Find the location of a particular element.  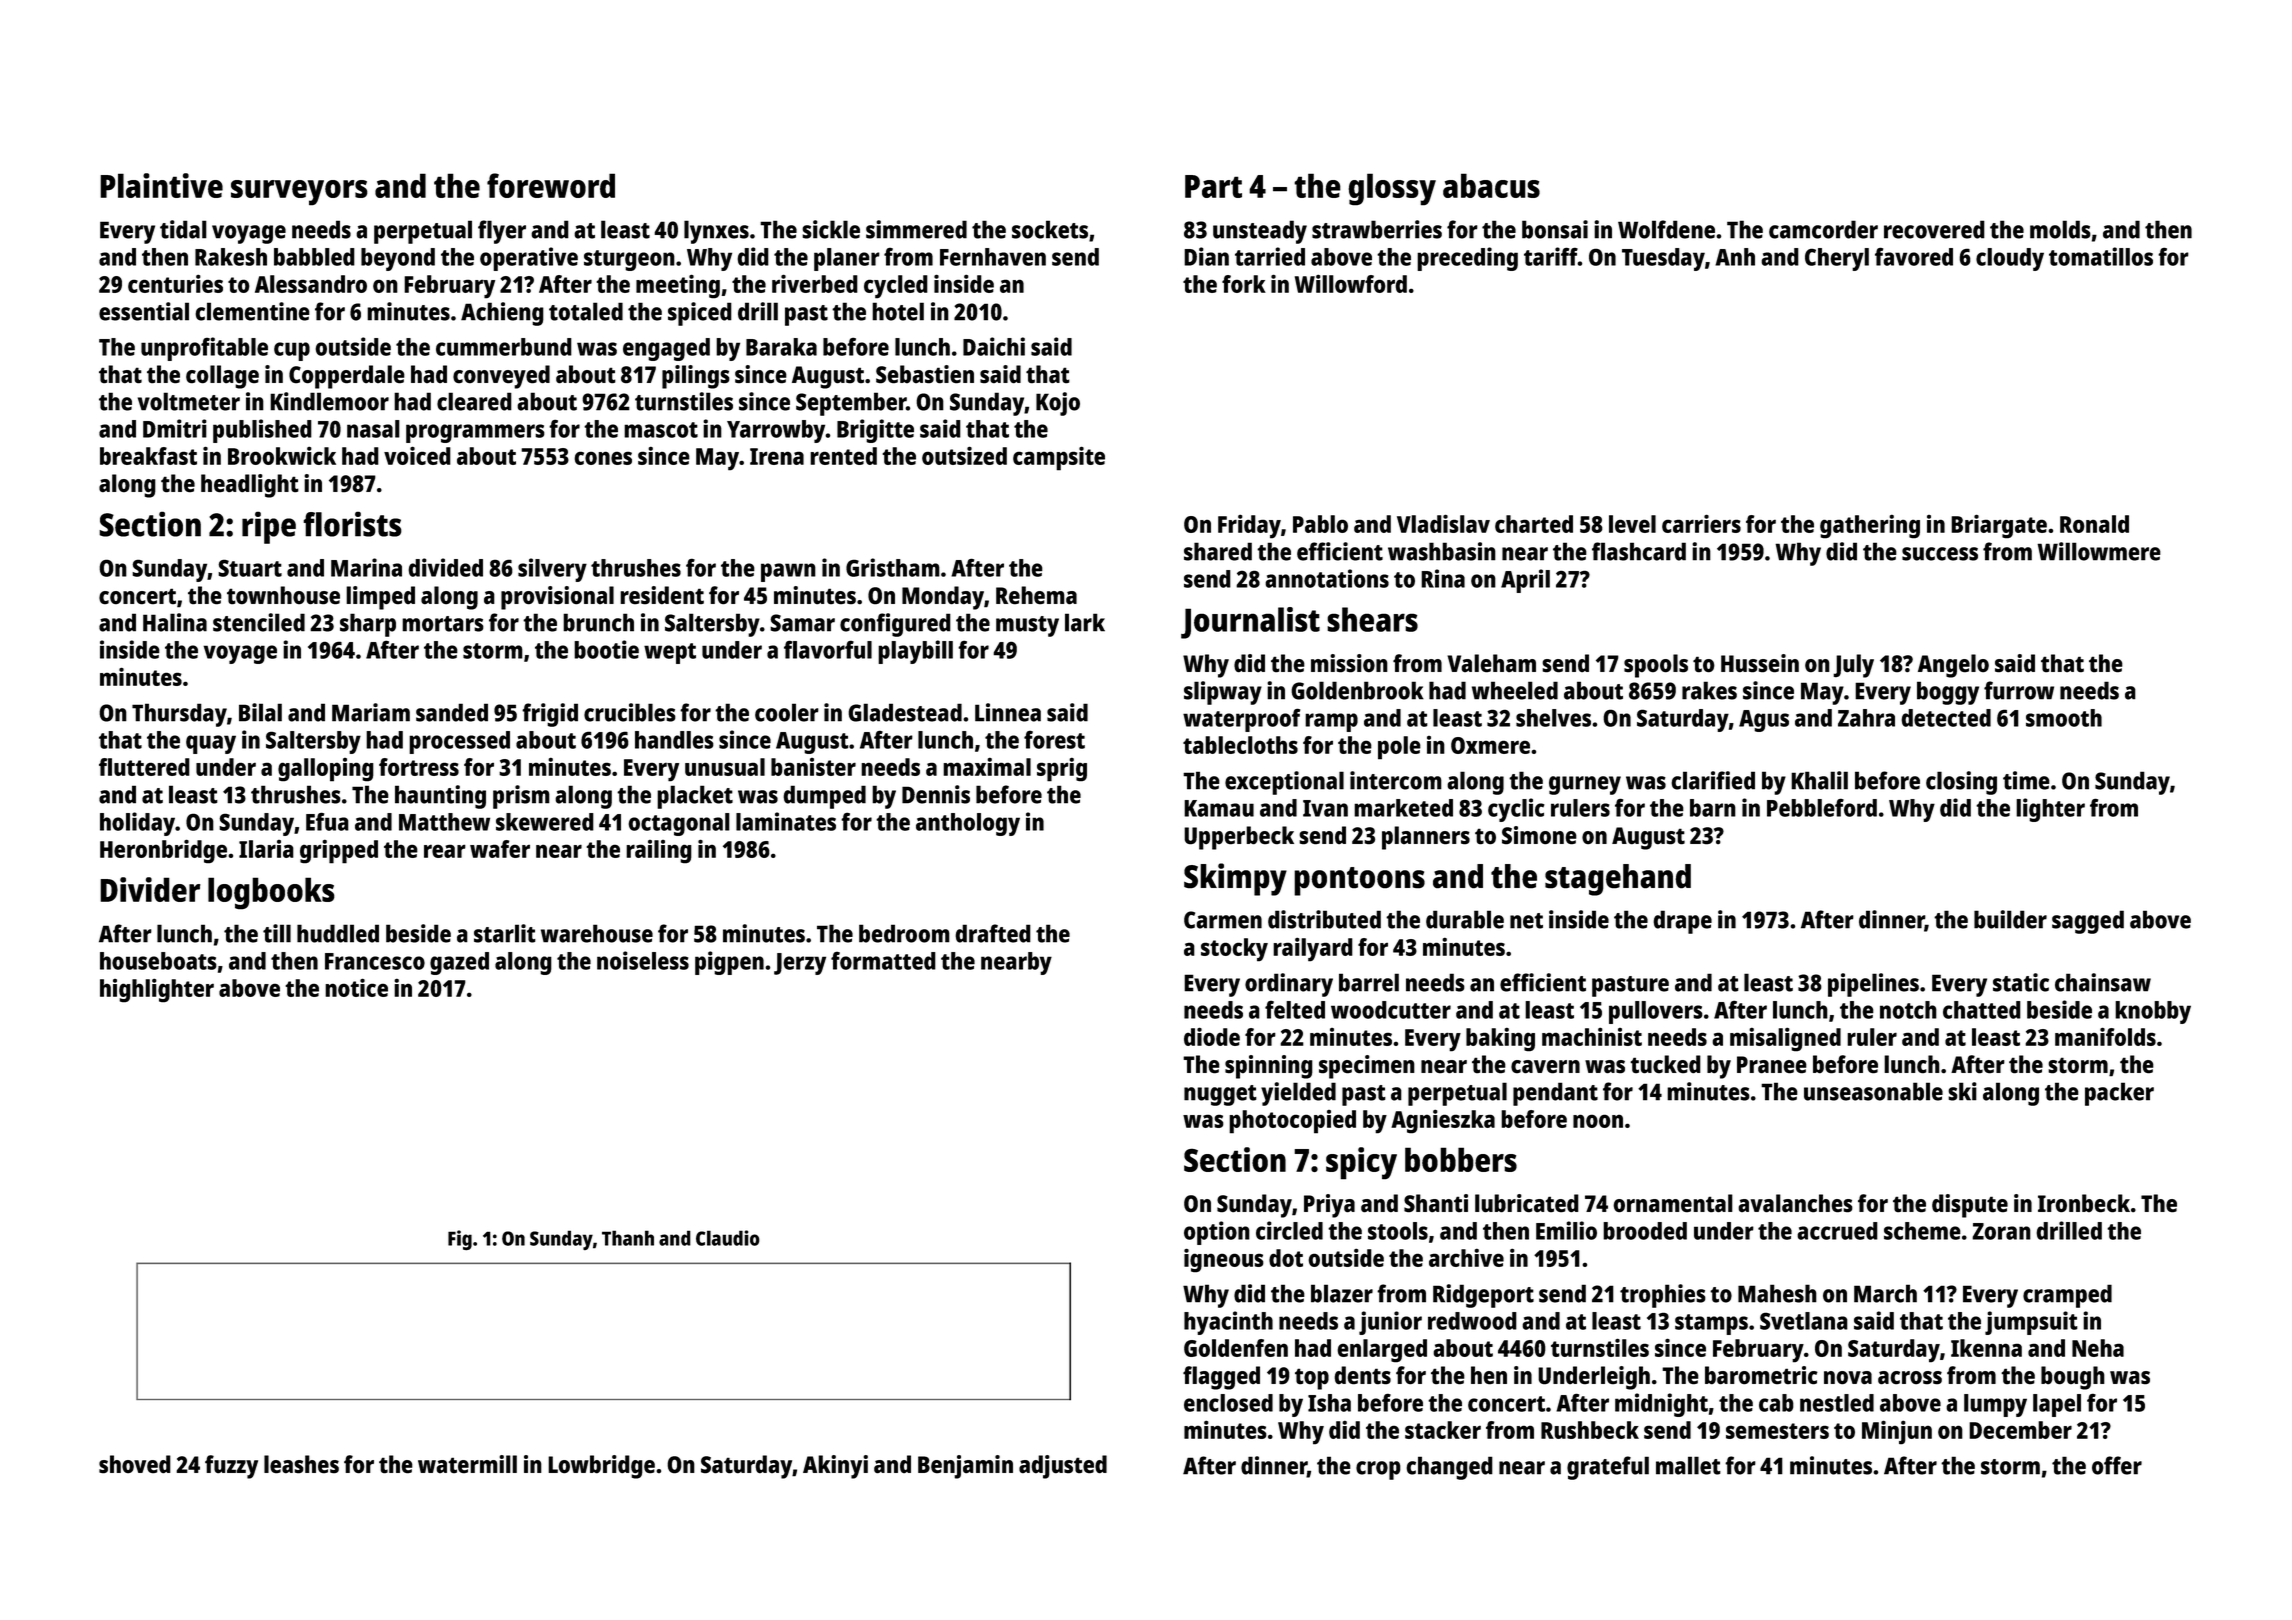

Akinyi is located at coordinates (835, 1467).
